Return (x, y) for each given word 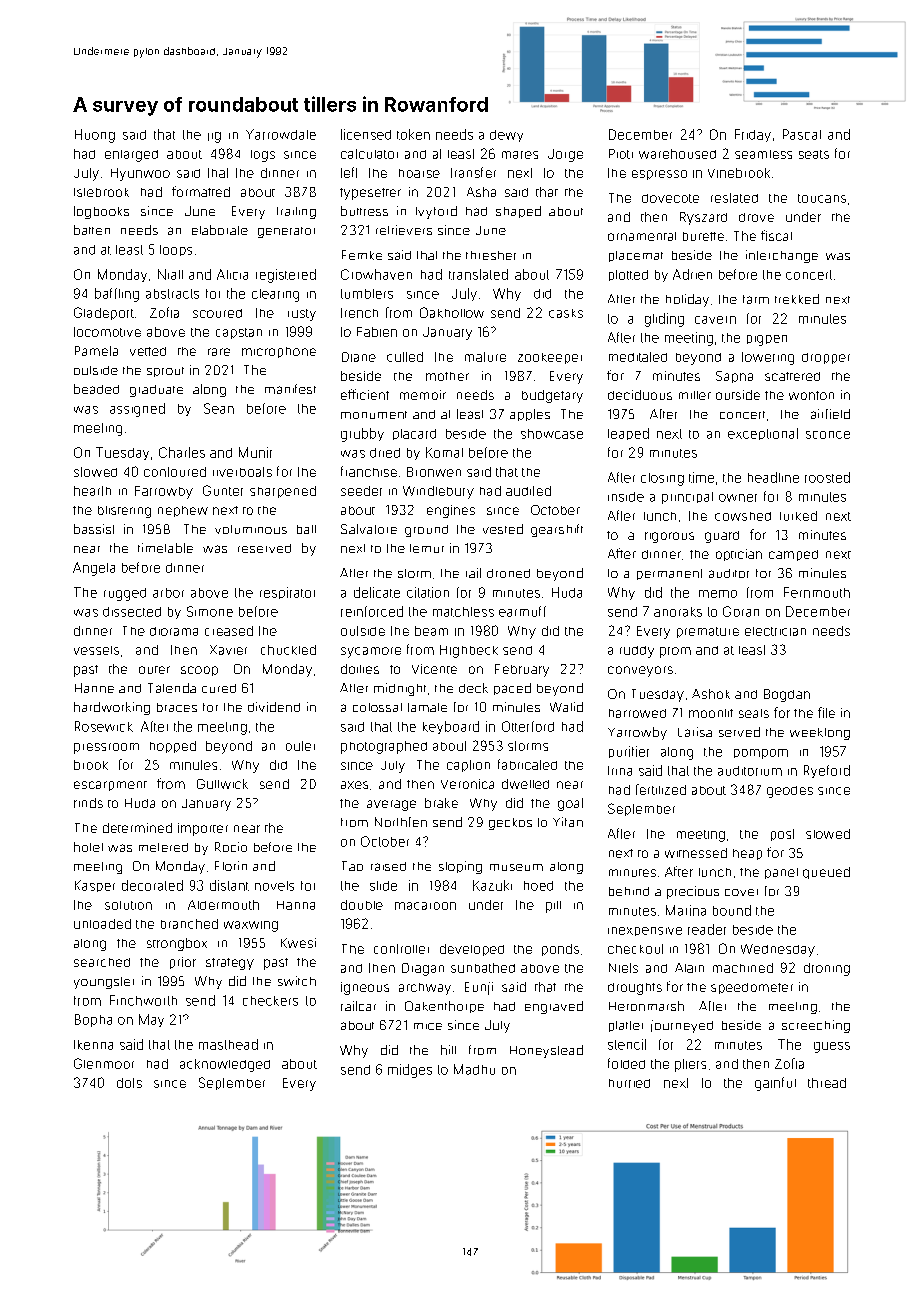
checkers (270, 1001)
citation (428, 592)
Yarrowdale (281, 134)
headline (773, 477)
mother (447, 376)
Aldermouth (223, 905)
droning (827, 969)
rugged (125, 594)
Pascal (802, 134)
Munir (255, 452)
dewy (506, 136)
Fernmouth (817, 592)
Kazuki (492, 885)
